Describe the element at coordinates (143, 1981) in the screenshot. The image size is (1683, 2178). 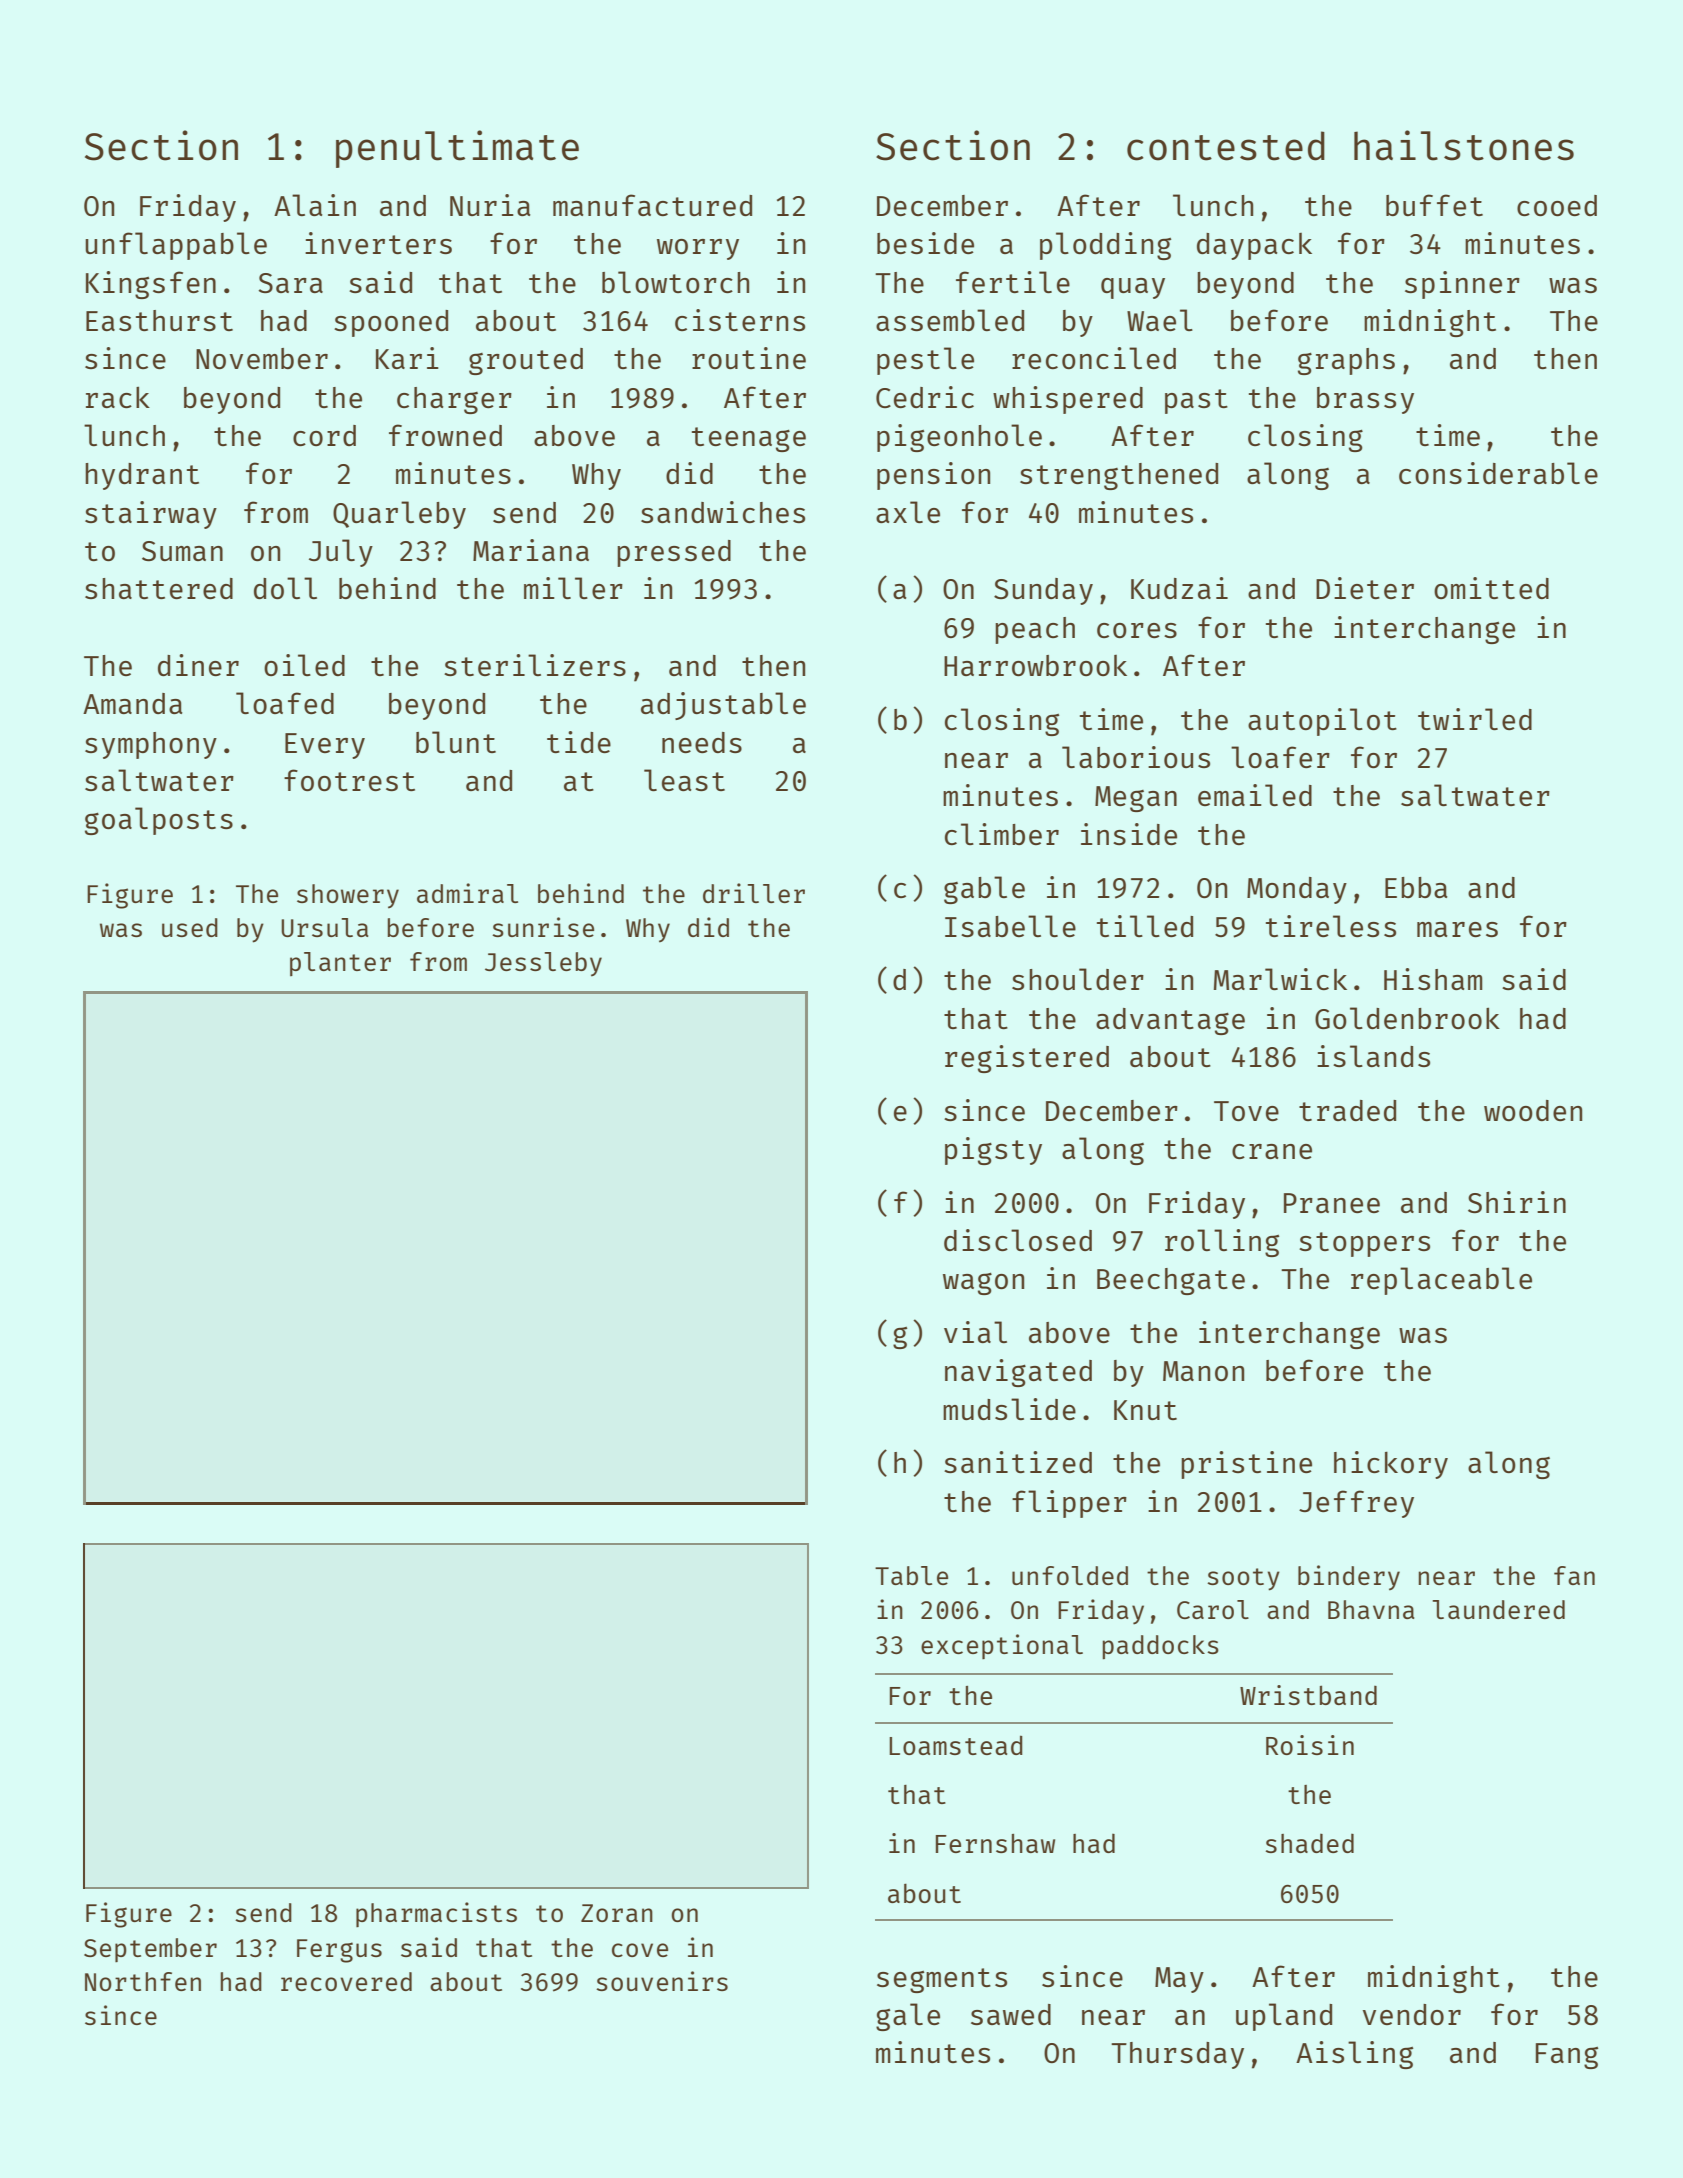
I see `Northfen` at that location.
